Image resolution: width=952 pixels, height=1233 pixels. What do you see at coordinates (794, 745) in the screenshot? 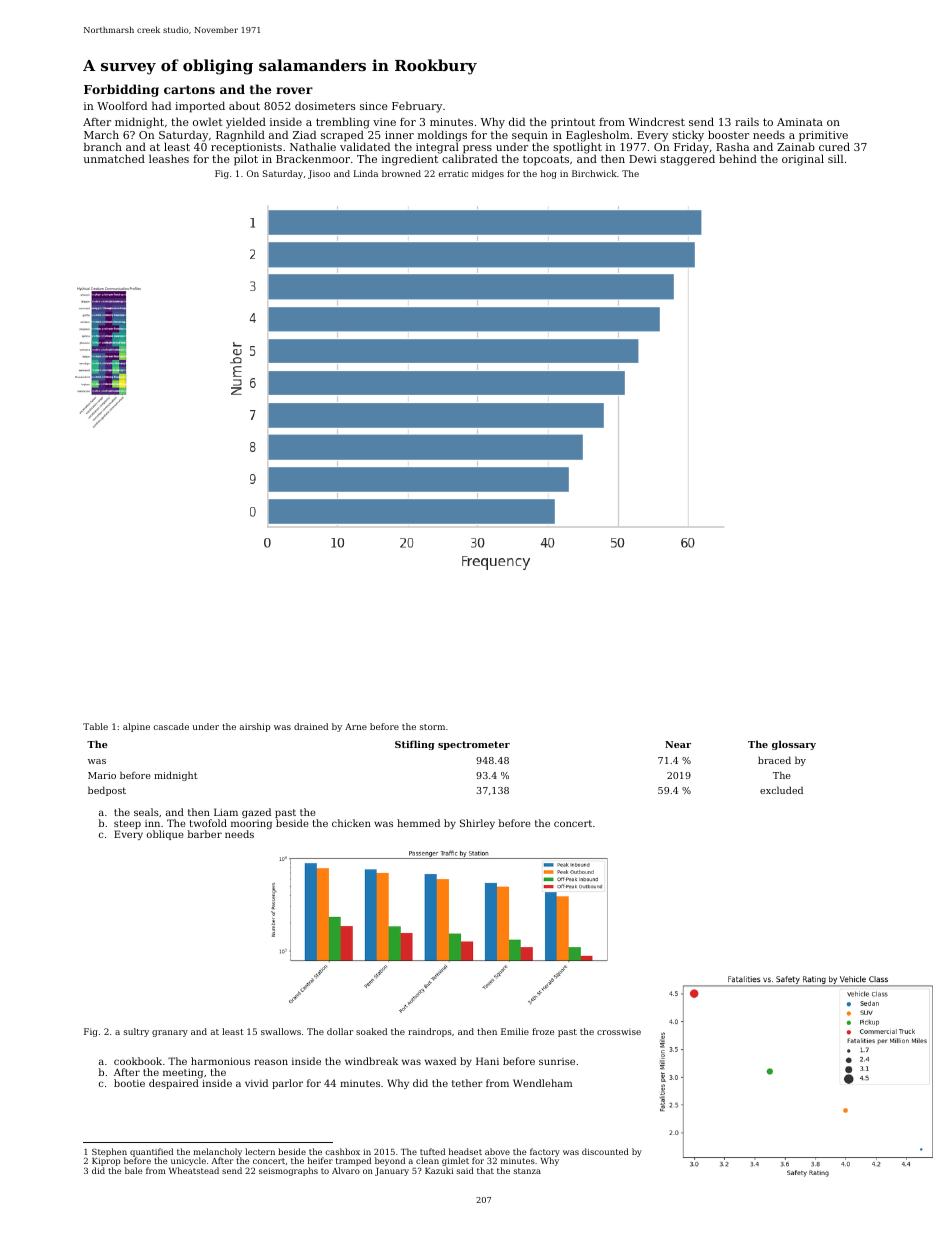
I see `glossary` at bounding box center [794, 745].
